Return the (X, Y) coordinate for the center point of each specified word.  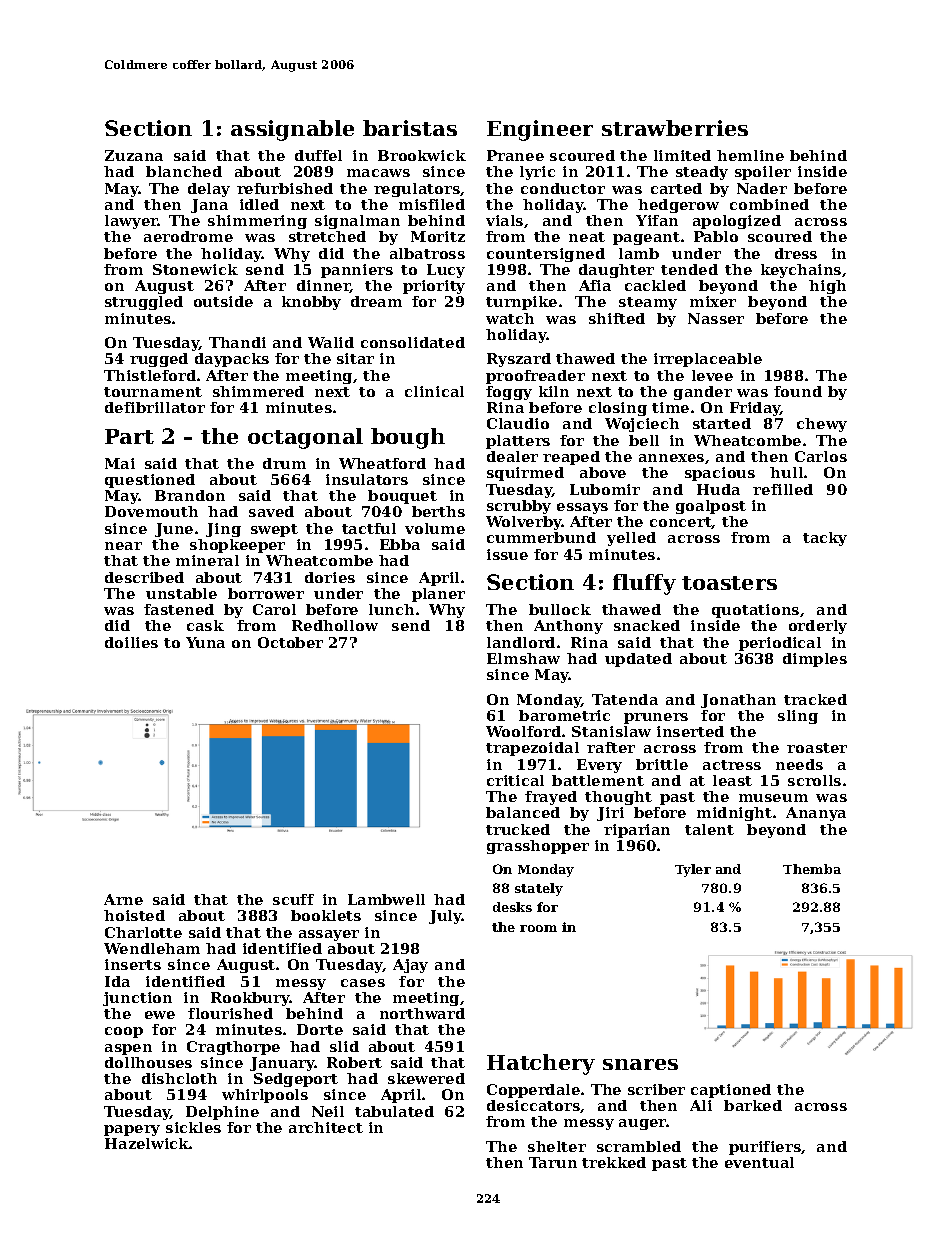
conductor (563, 188)
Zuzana (134, 155)
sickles (193, 1127)
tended (689, 269)
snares (640, 1064)
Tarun (553, 1162)
